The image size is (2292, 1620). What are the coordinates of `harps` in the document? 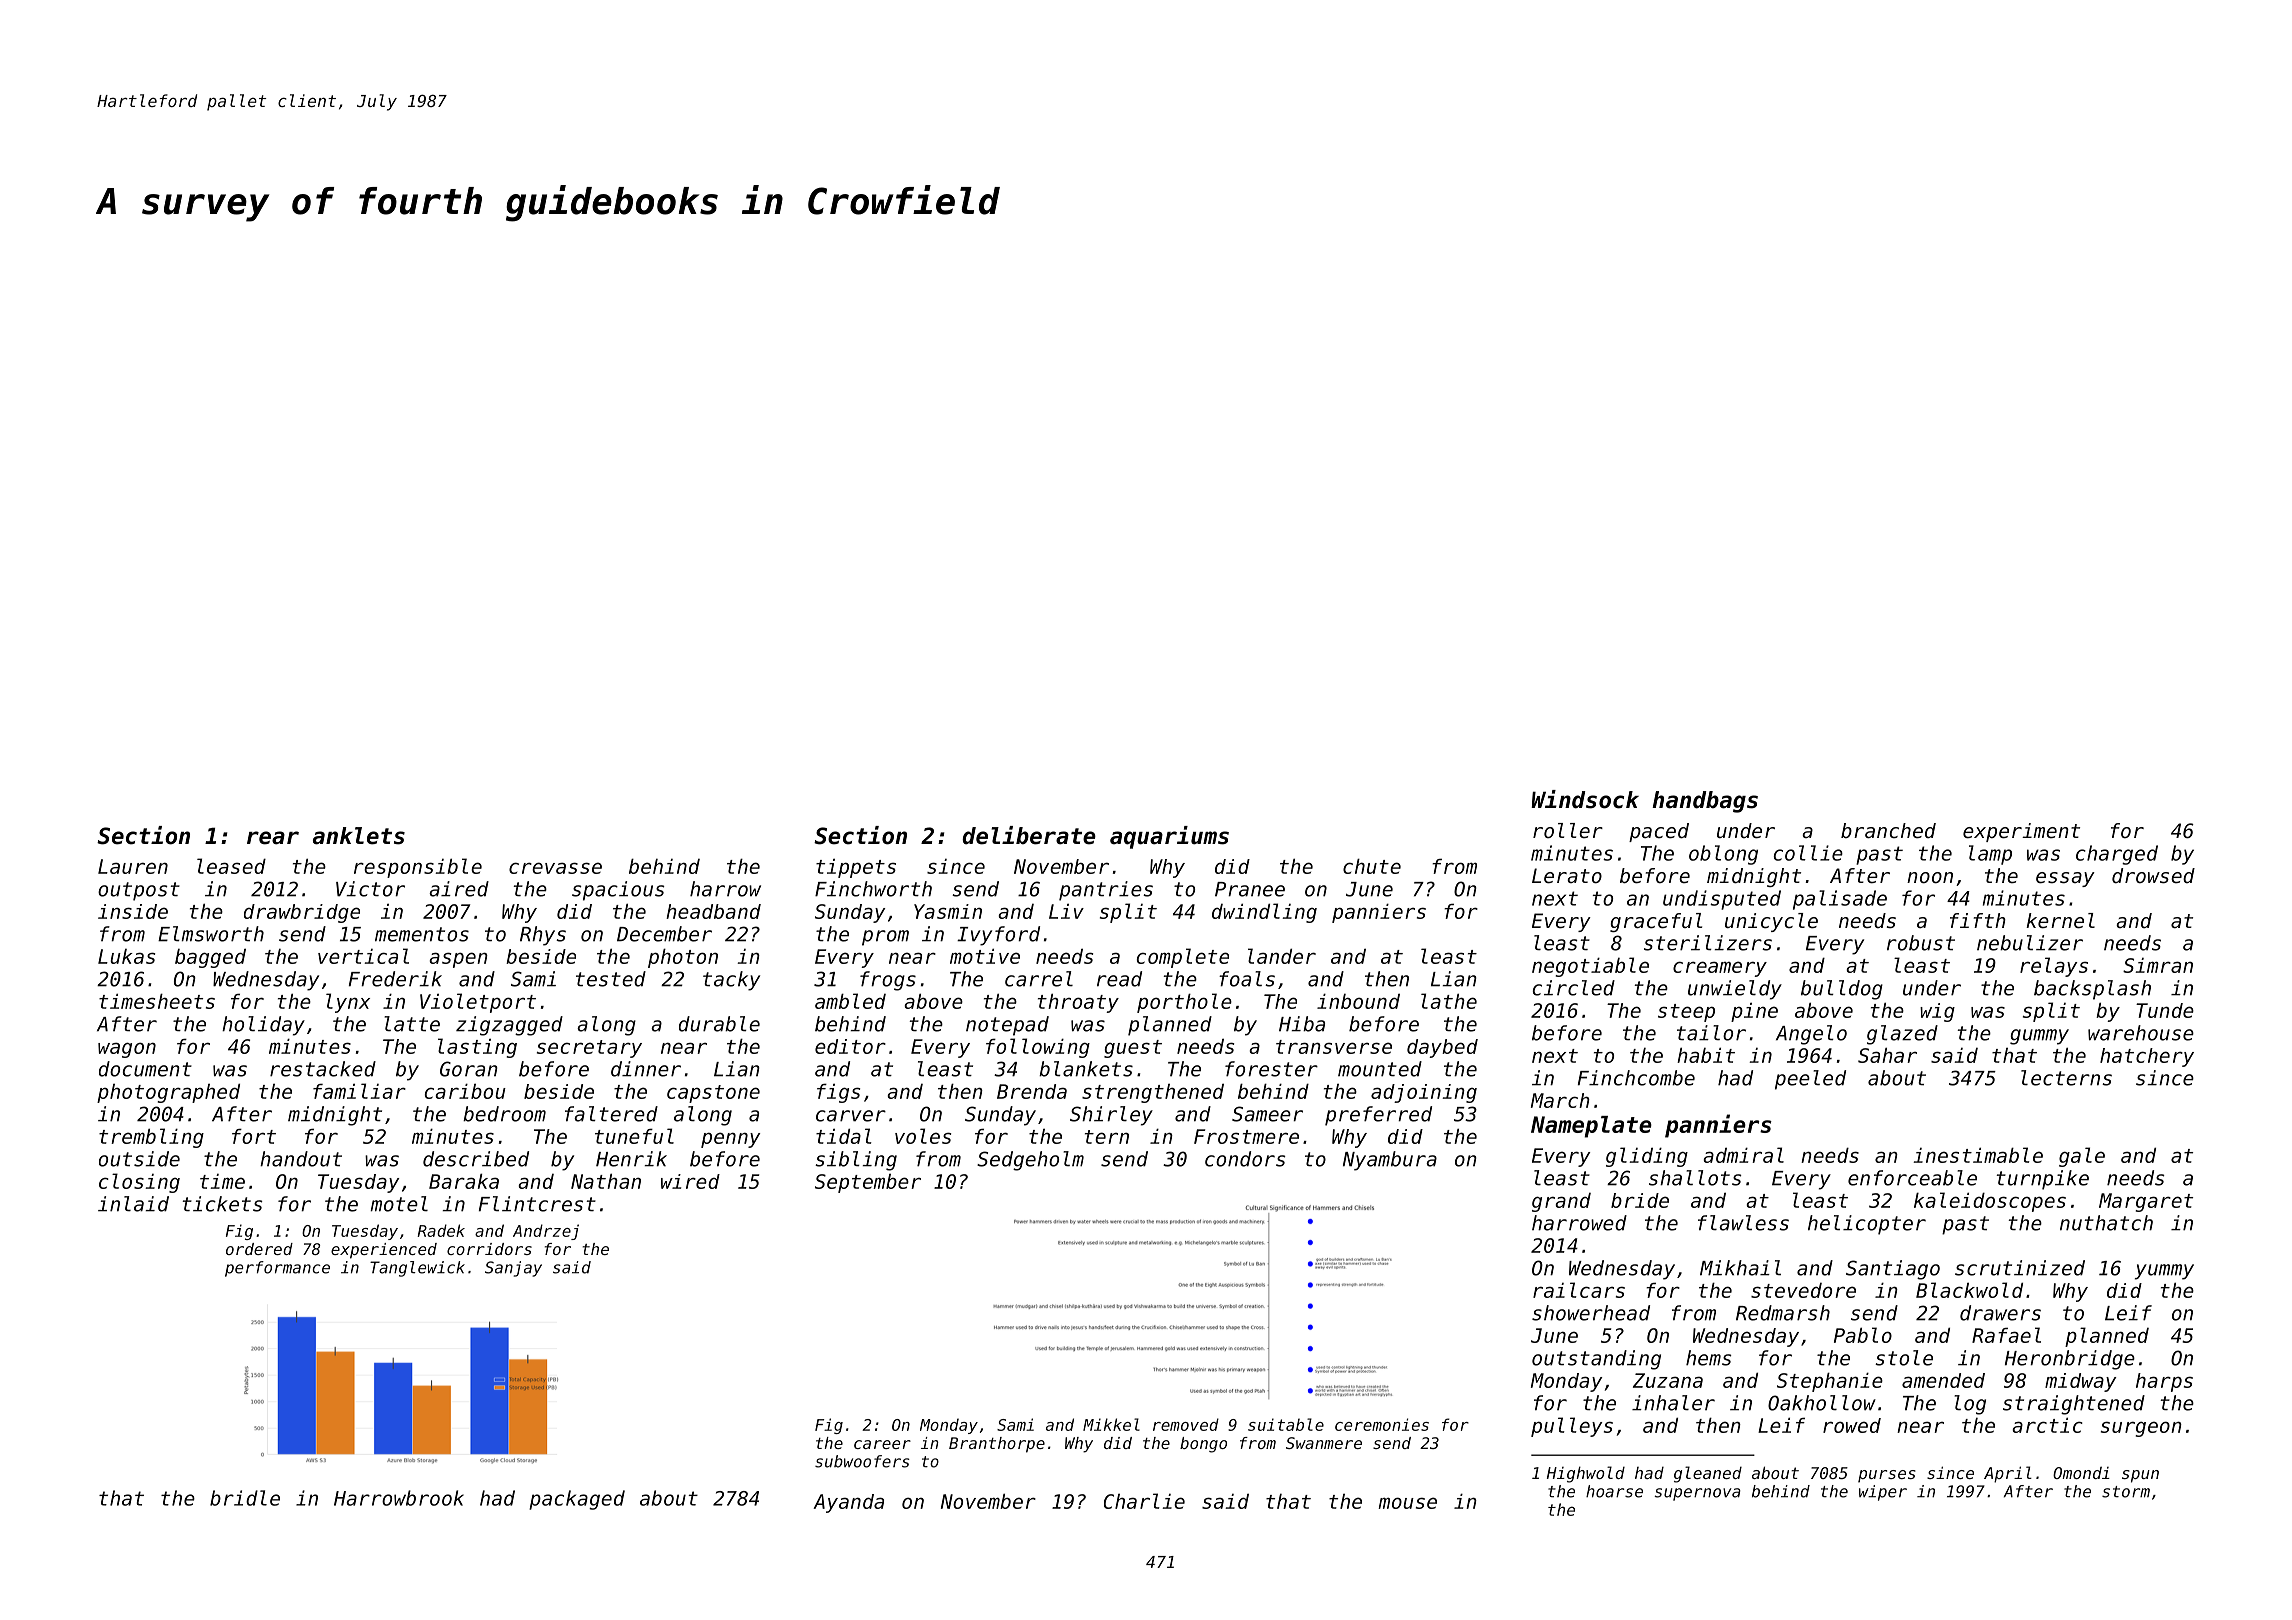 It's located at (2164, 1382).
